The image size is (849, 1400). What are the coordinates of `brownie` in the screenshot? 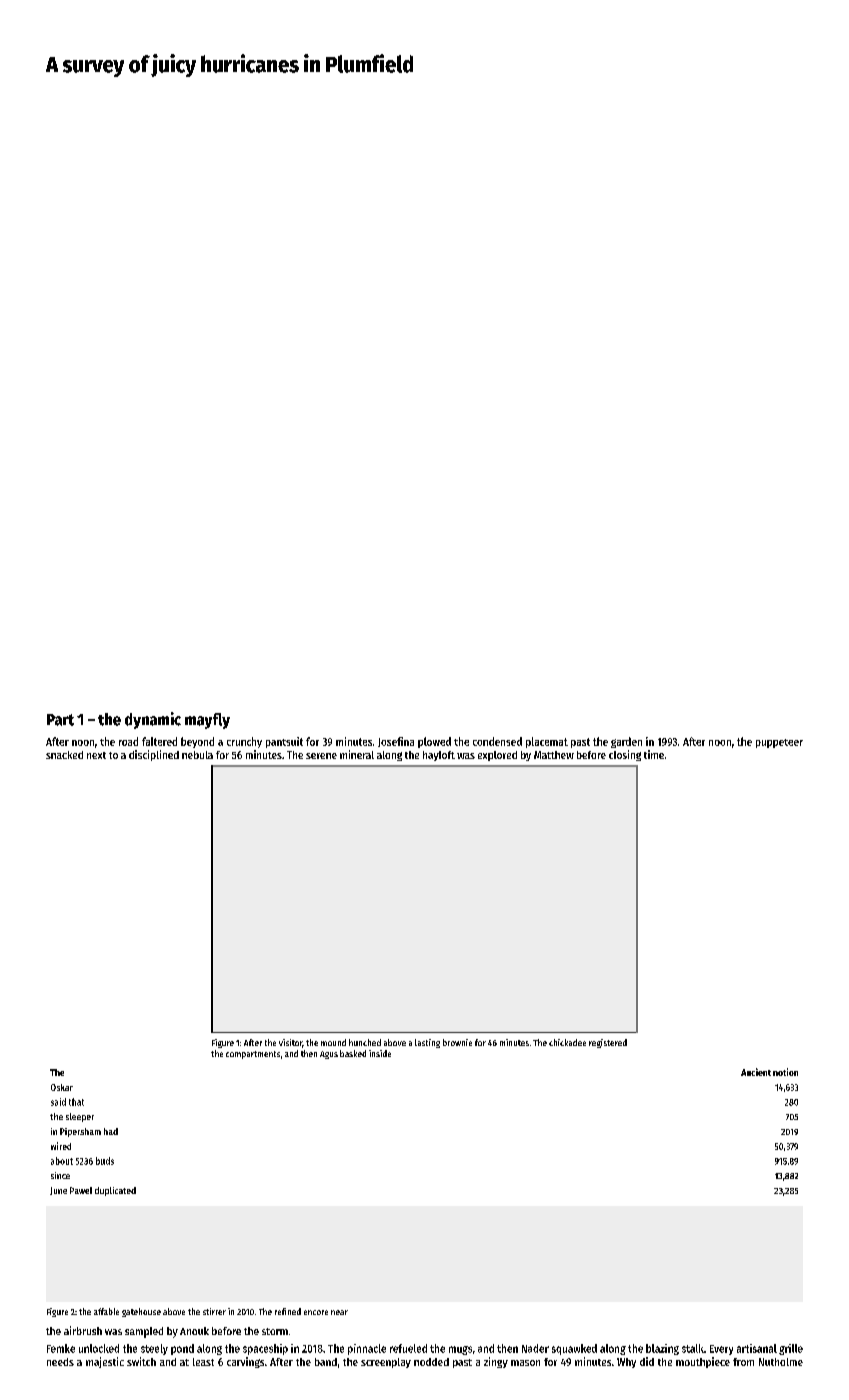 It's located at (457, 1042).
